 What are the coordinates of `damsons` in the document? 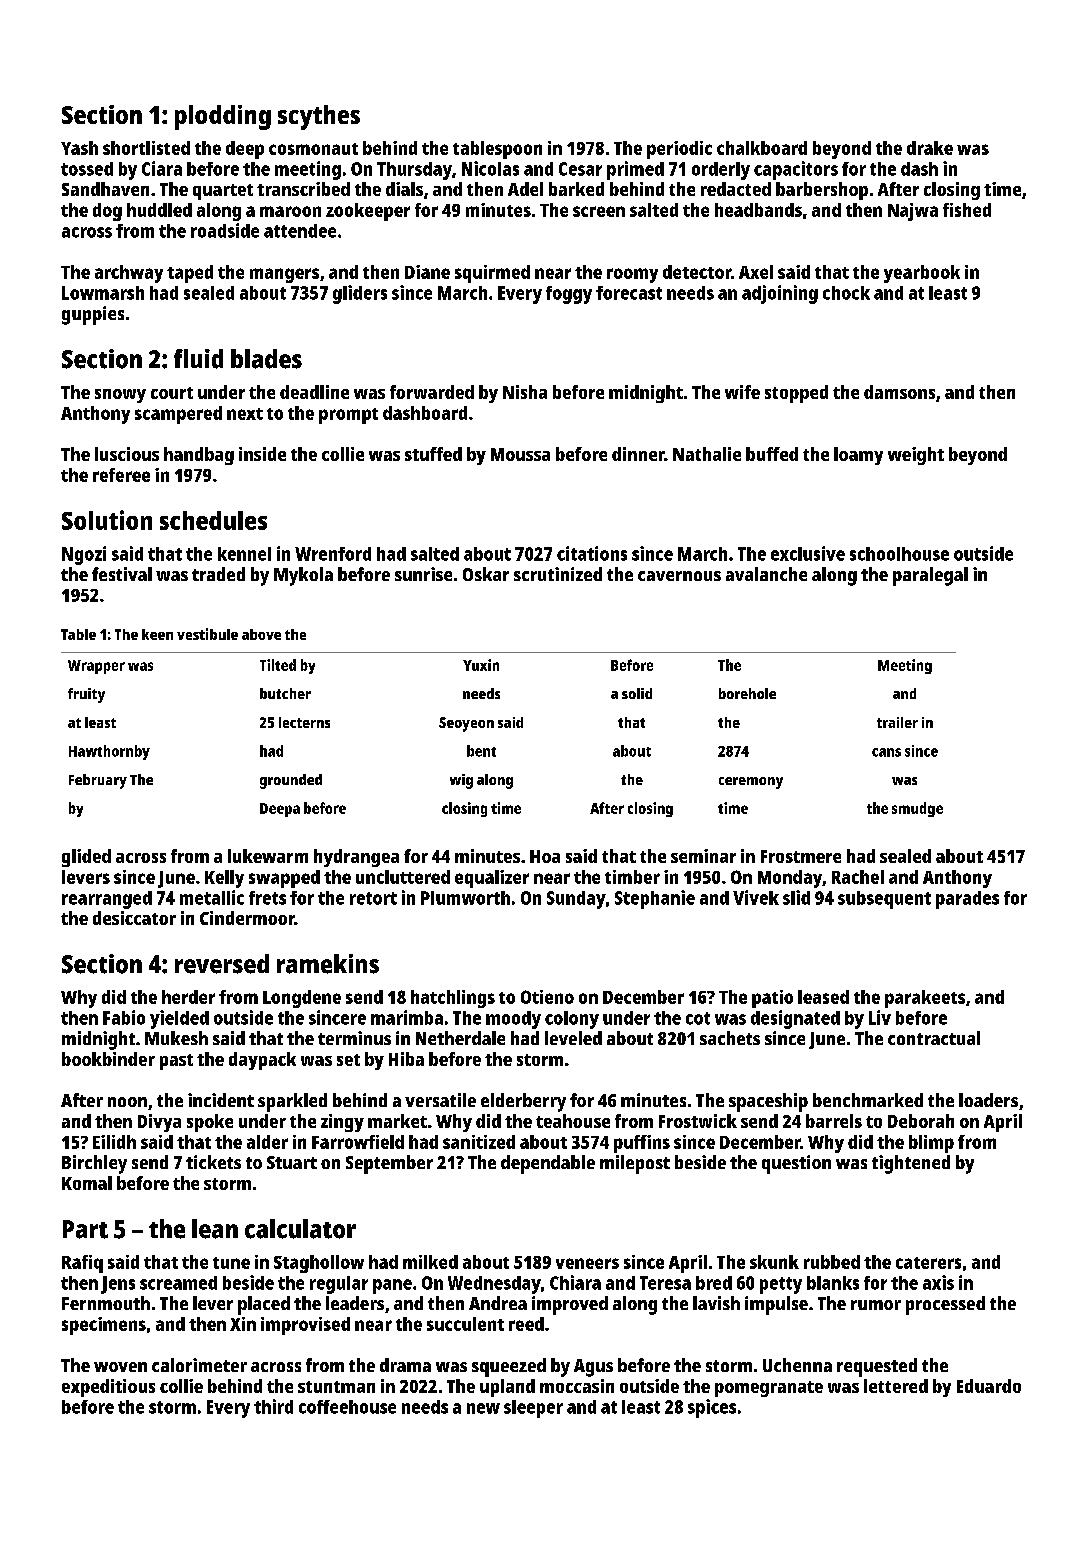 It's located at (899, 392).
